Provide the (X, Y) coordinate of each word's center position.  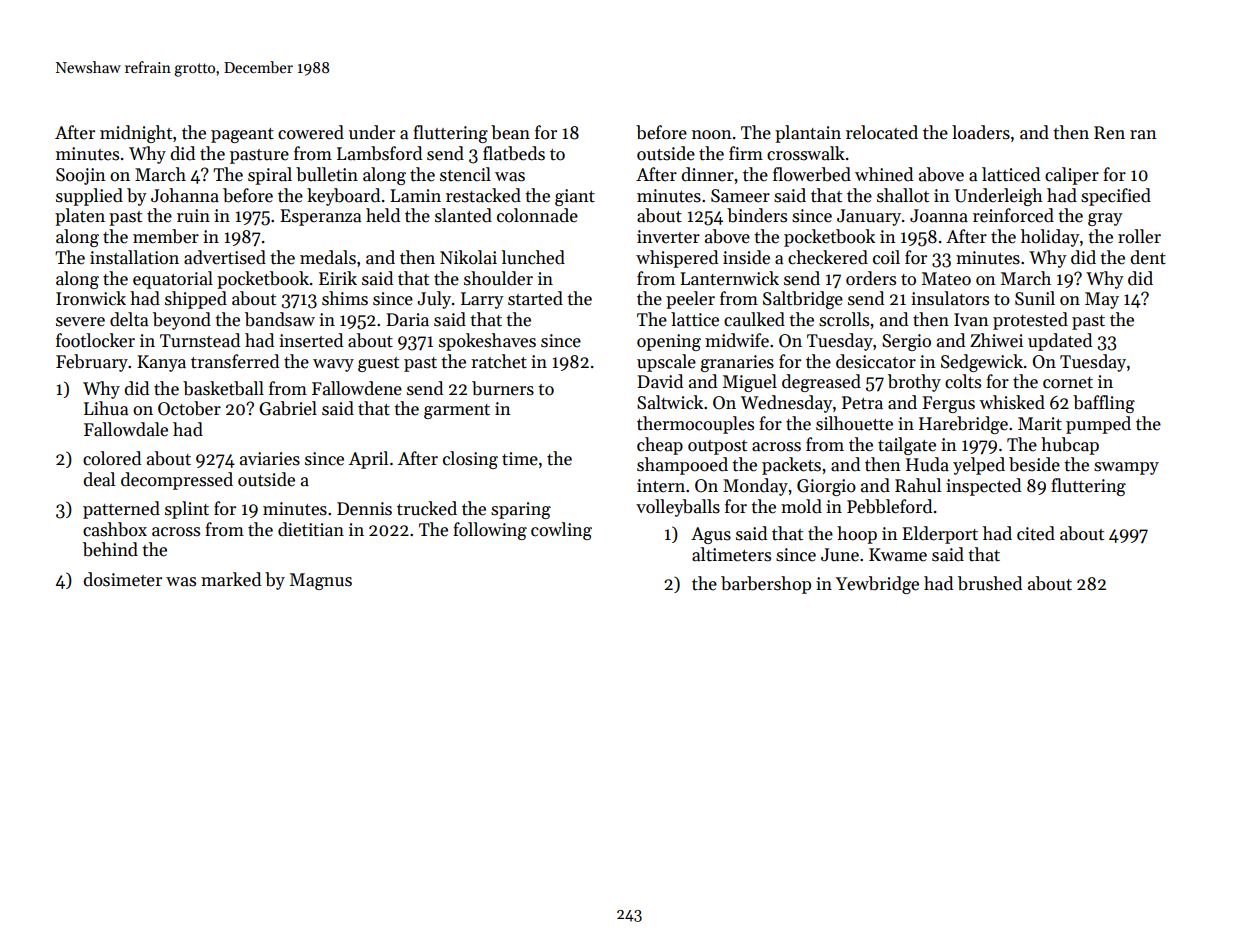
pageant (242, 135)
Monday (755, 487)
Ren (1109, 133)
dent (1148, 257)
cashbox (115, 529)
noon (712, 135)
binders (757, 215)
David (660, 381)
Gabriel (288, 408)
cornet (1068, 383)
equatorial (173, 280)
